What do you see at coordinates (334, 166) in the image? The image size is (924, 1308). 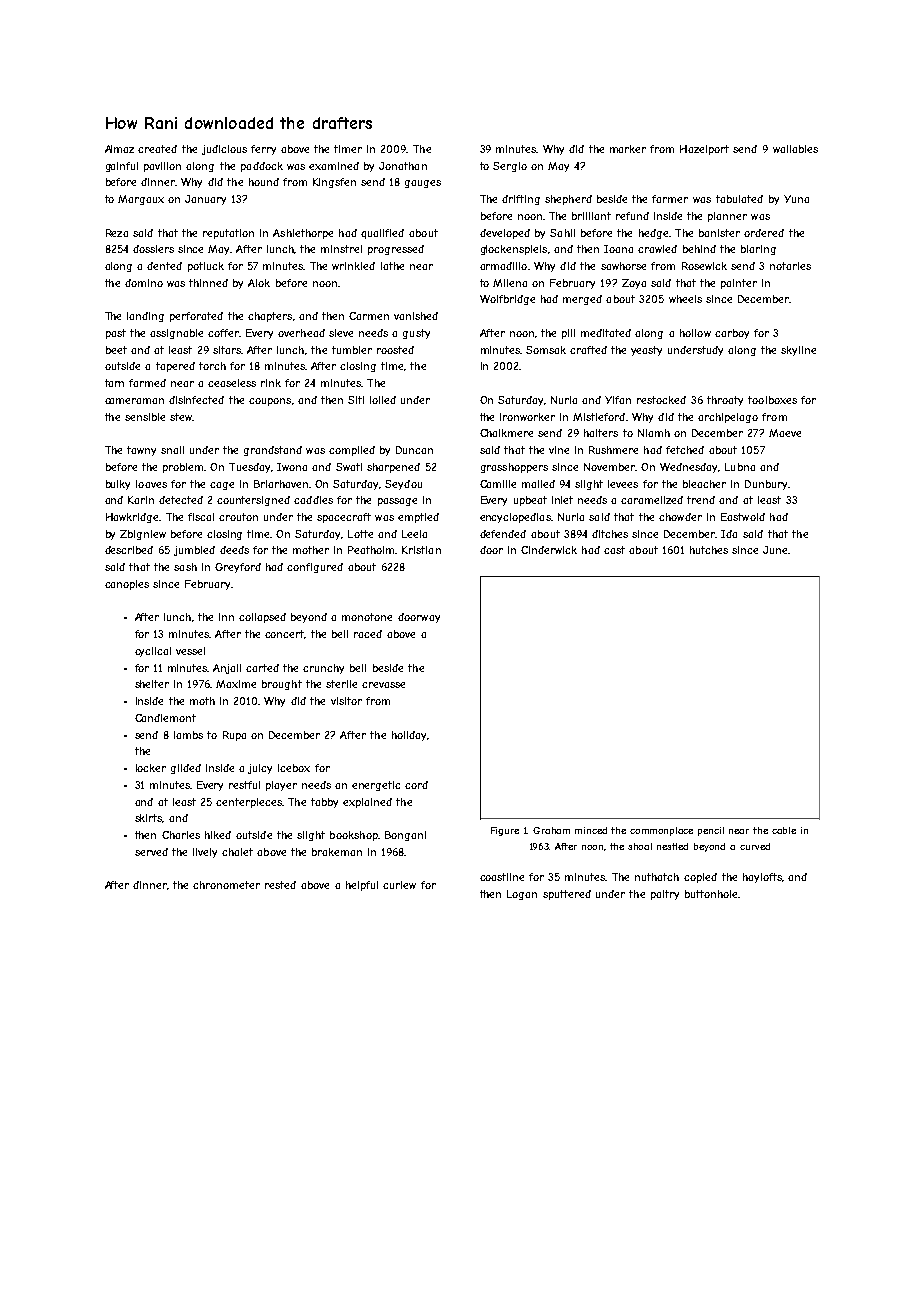 I see `examined` at bounding box center [334, 166].
